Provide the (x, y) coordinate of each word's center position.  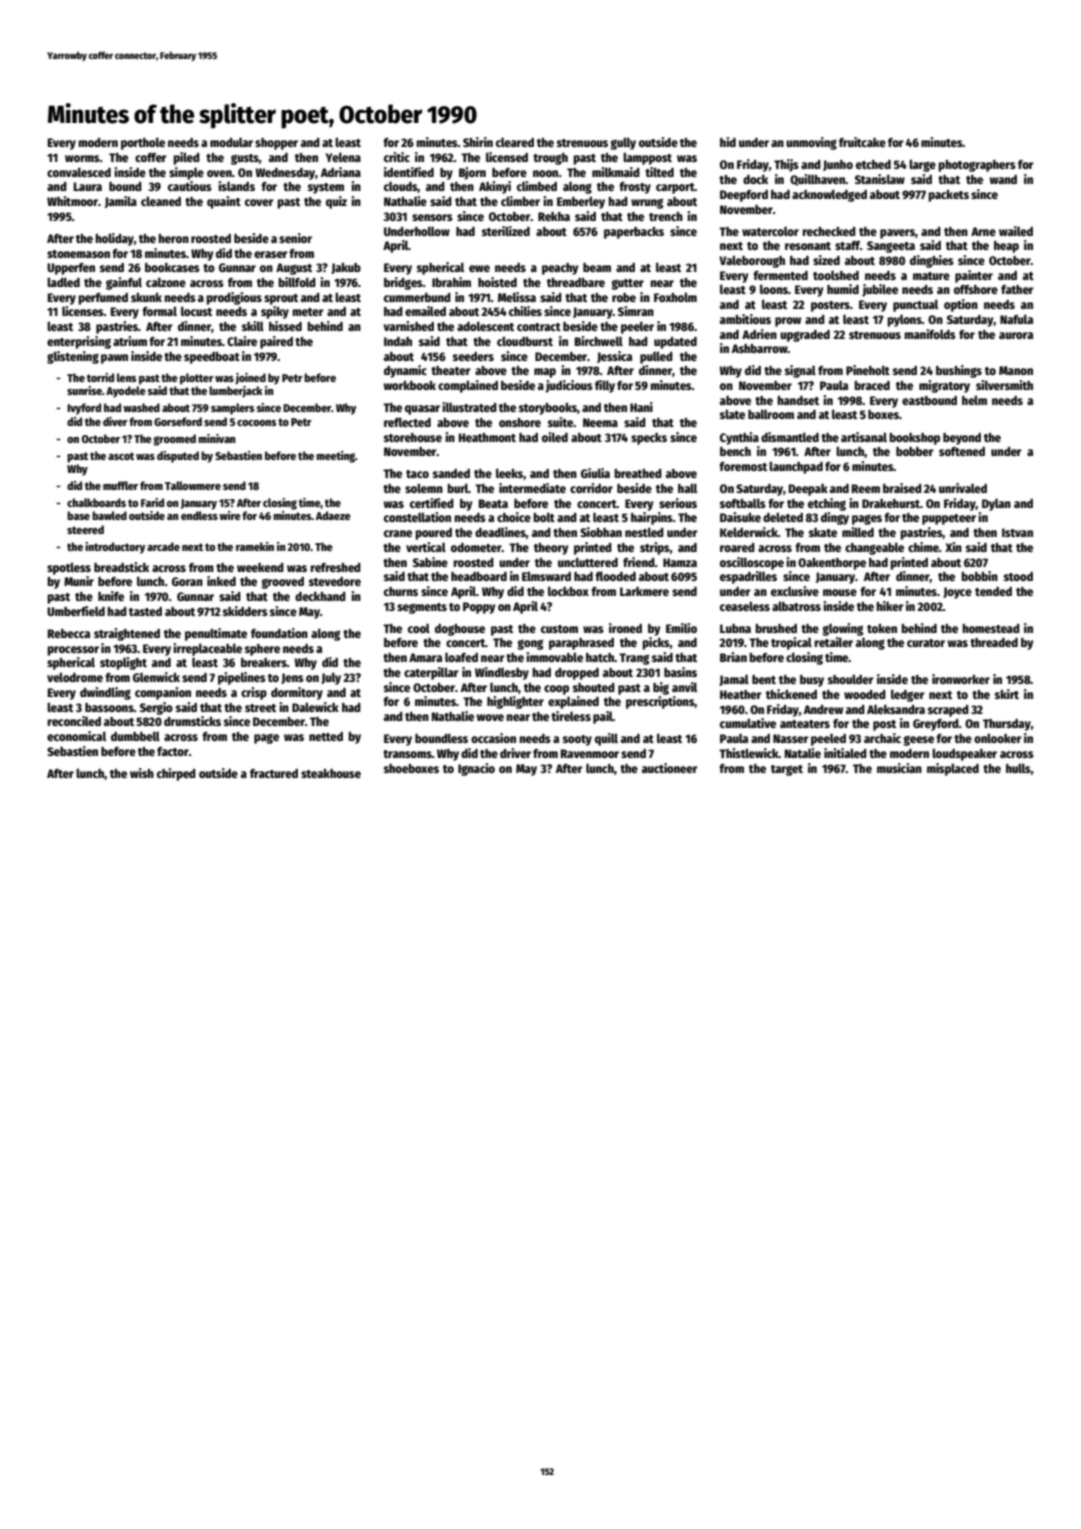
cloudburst (525, 341)
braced (872, 385)
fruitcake (862, 142)
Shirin (478, 142)
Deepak (808, 490)
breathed (638, 473)
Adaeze (333, 515)
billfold (297, 282)
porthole (143, 143)
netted (326, 736)
